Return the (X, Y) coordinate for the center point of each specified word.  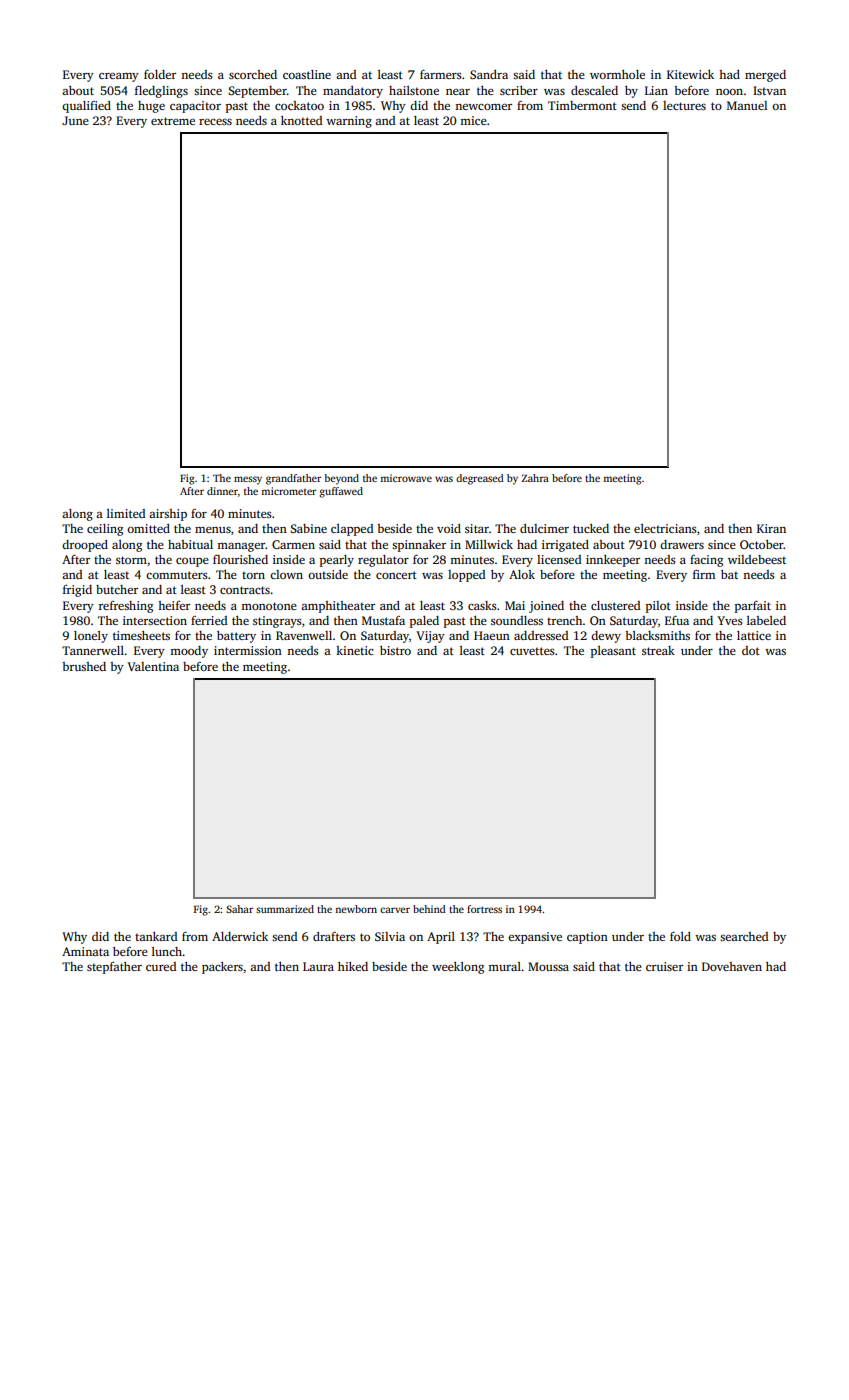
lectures (684, 105)
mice (473, 120)
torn (253, 575)
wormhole (617, 74)
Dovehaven (732, 966)
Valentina (153, 666)
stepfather (114, 968)
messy (248, 480)
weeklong (458, 968)
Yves (730, 620)
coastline (307, 74)
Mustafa (383, 620)
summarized (285, 909)
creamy (119, 77)
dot (751, 650)
